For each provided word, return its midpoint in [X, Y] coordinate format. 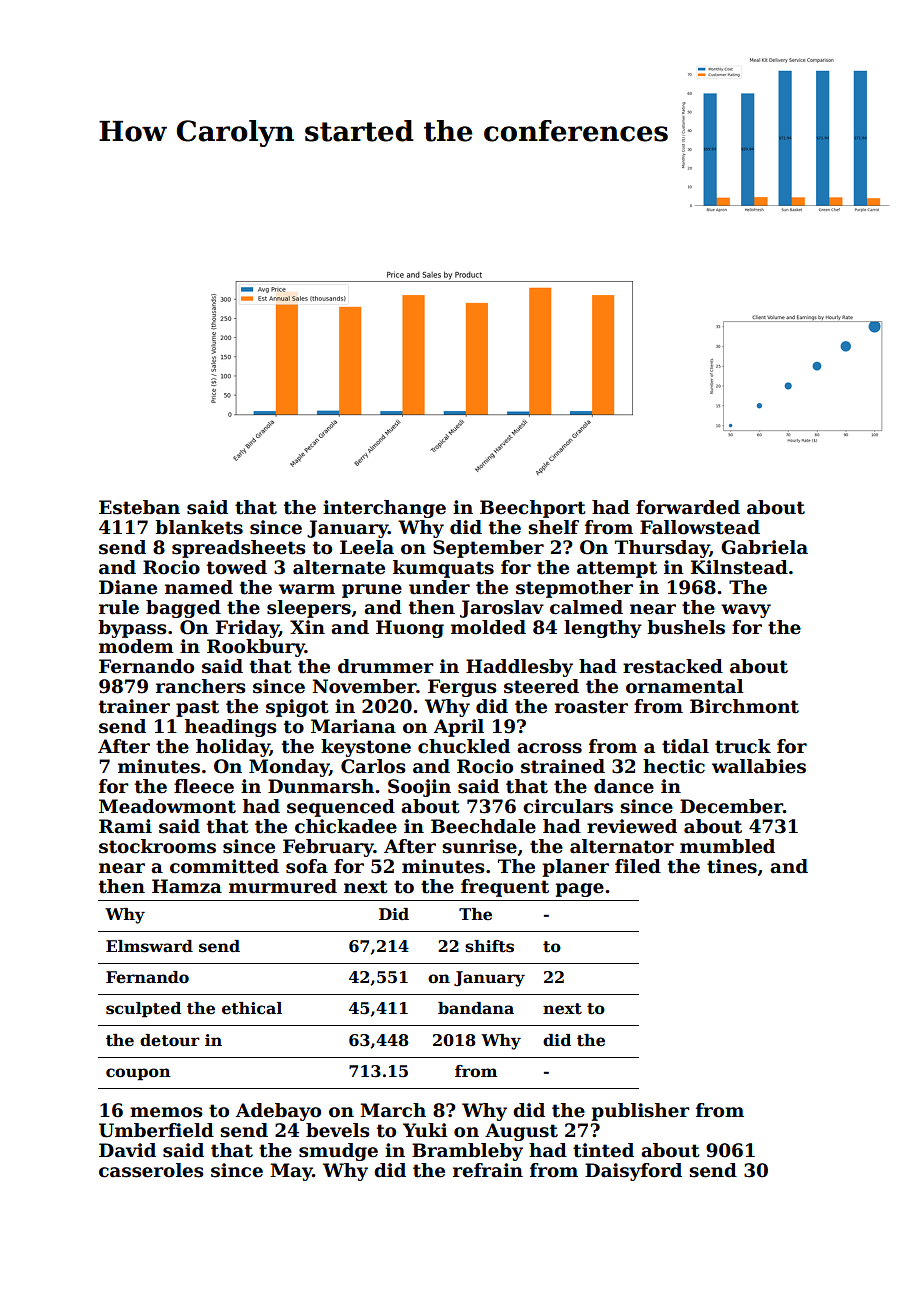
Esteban [139, 507]
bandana [476, 1008]
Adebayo [278, 1112]
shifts [489, 946]
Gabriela [764, 547]
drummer [385, 666]
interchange [384, 509]
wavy [746, 611]
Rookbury [256, 648]
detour [170, 1040]
